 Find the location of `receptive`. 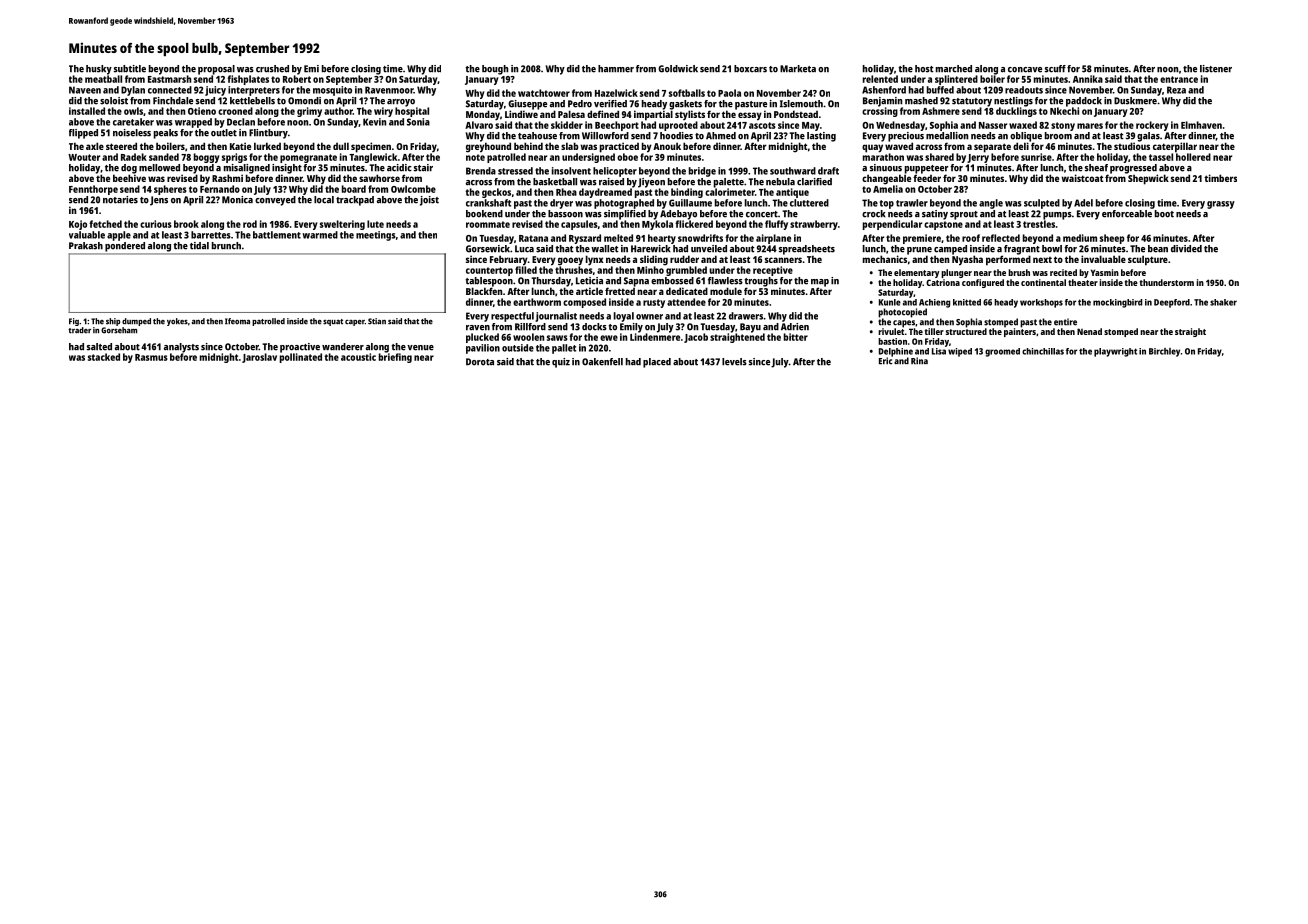

receptive is located at coordinates (773, 271).
